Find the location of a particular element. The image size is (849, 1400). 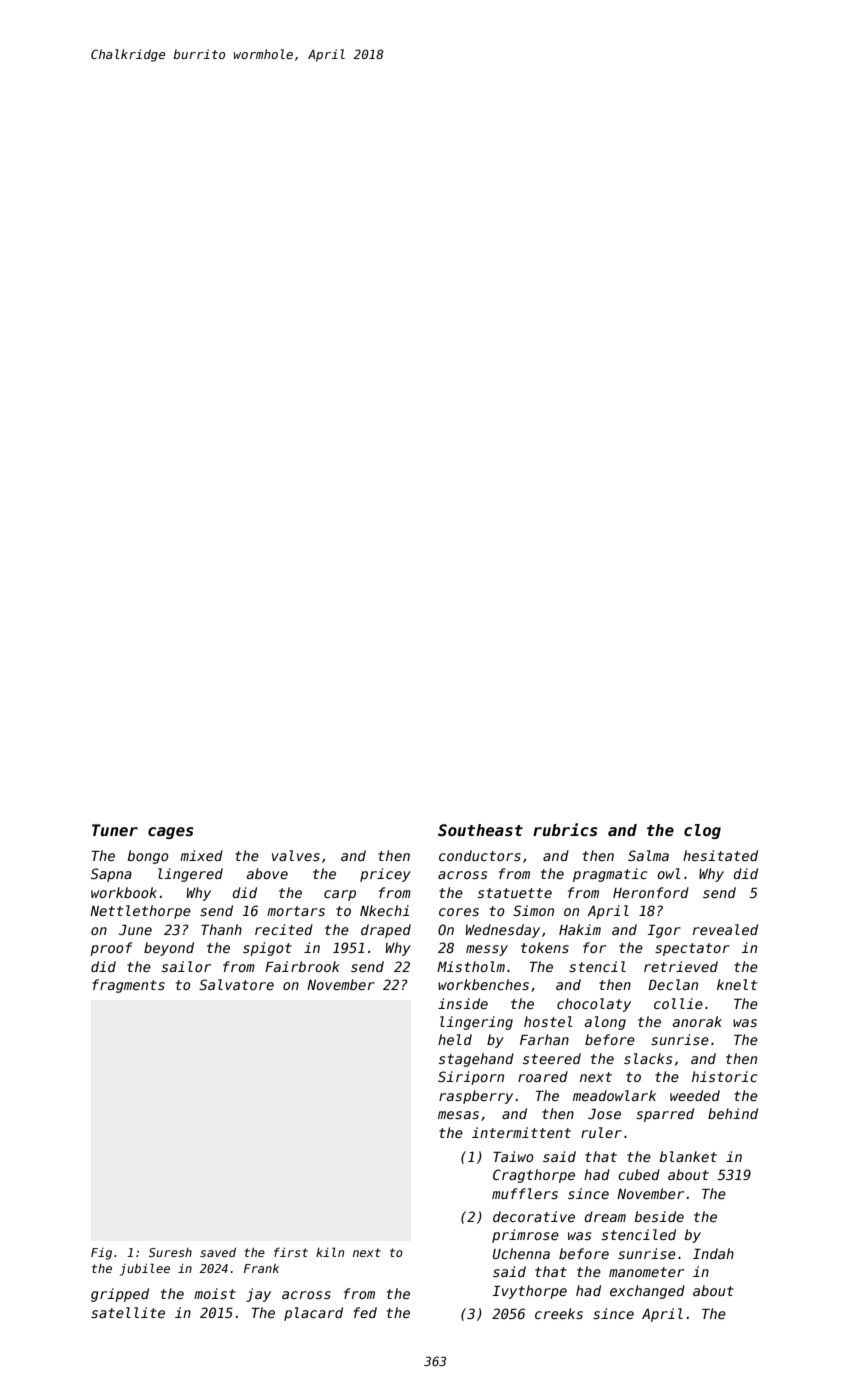

fragments is located at coordinates (128, 986).
